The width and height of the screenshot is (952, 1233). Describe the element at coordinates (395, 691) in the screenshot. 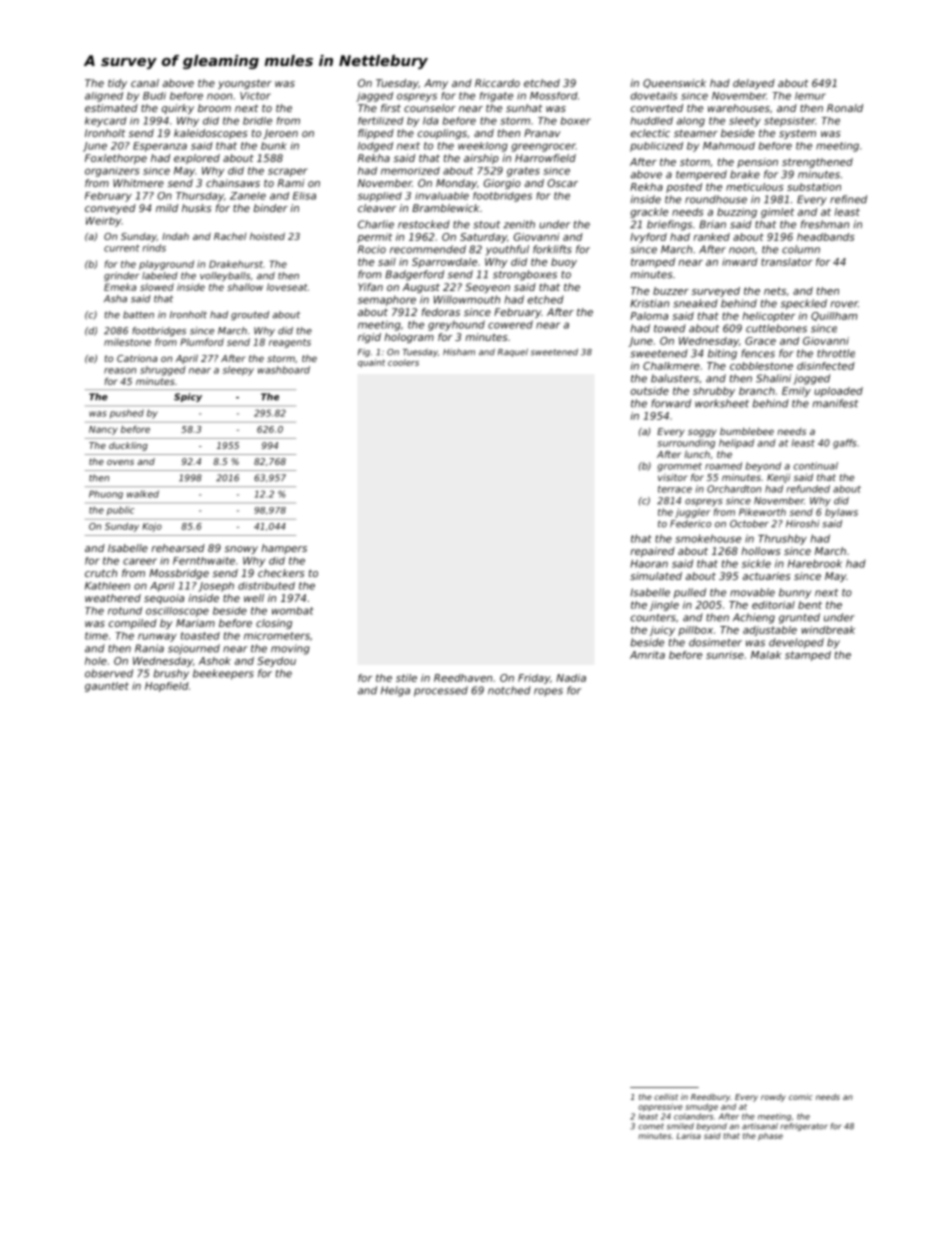

I see `Helga` at that location.
